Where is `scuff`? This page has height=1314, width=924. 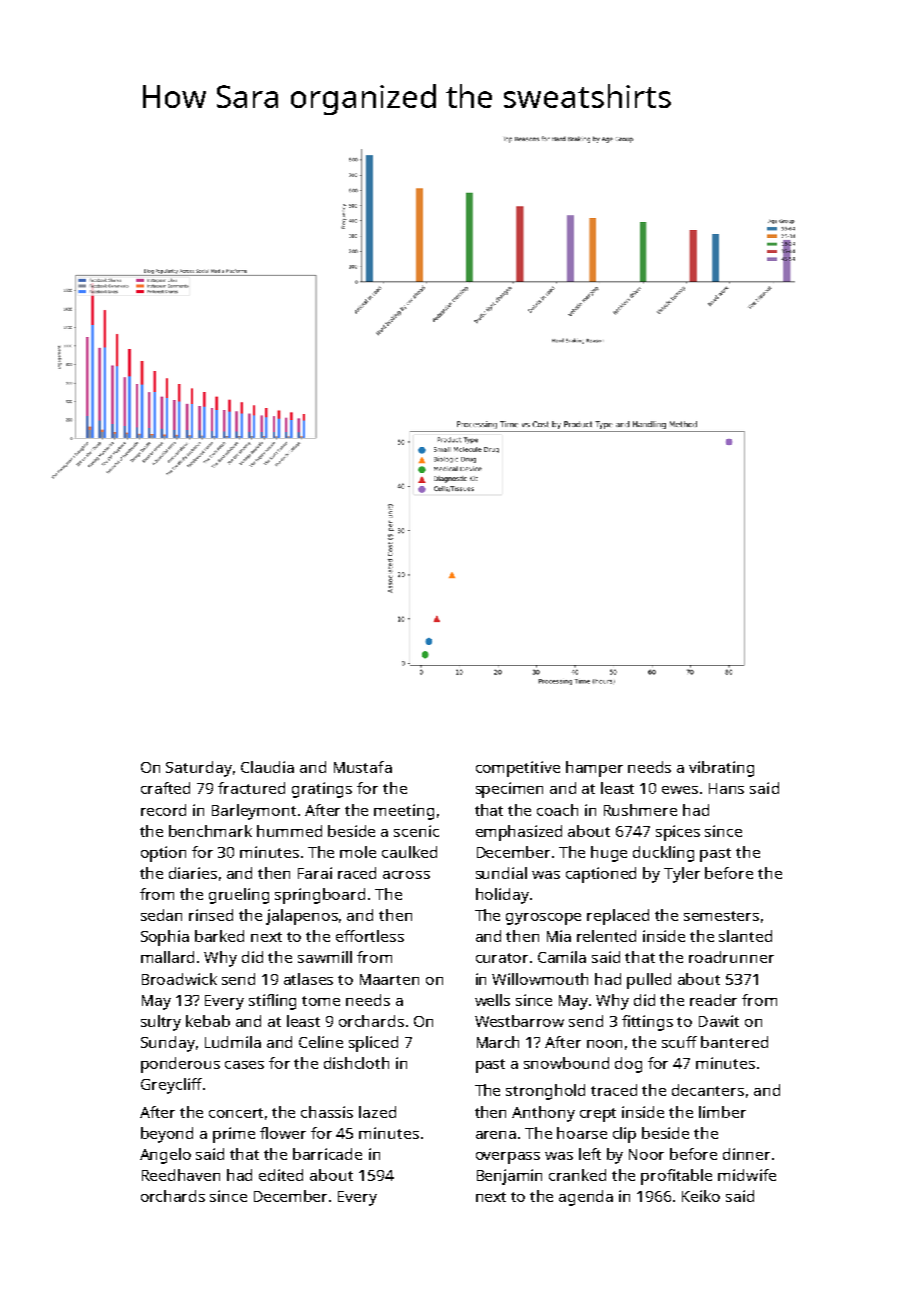 scuff is located at coordinates (679, 1042).
